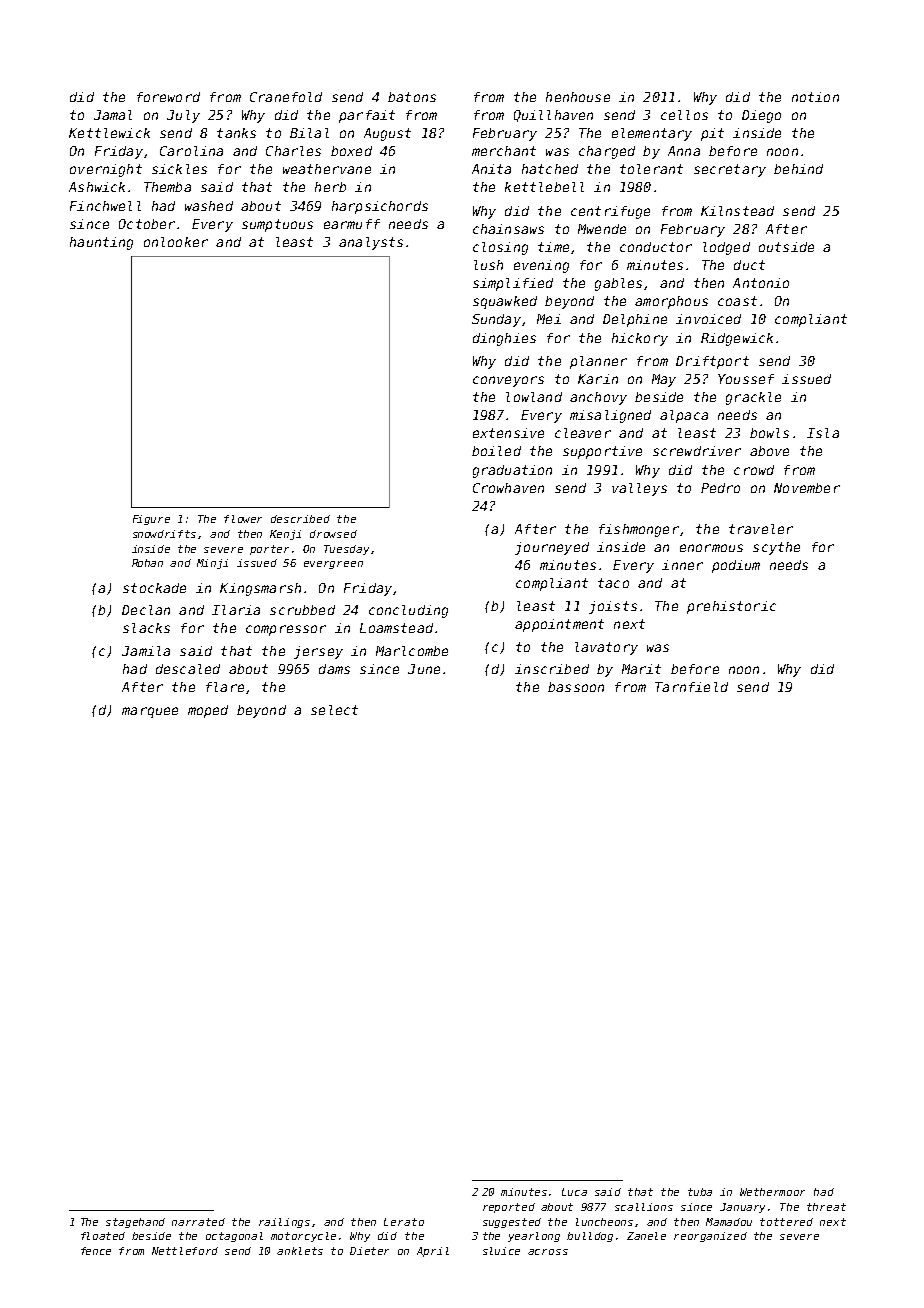 The height and width of the image is (1308, 924). I want to click on slacks, so click(146, 628).
